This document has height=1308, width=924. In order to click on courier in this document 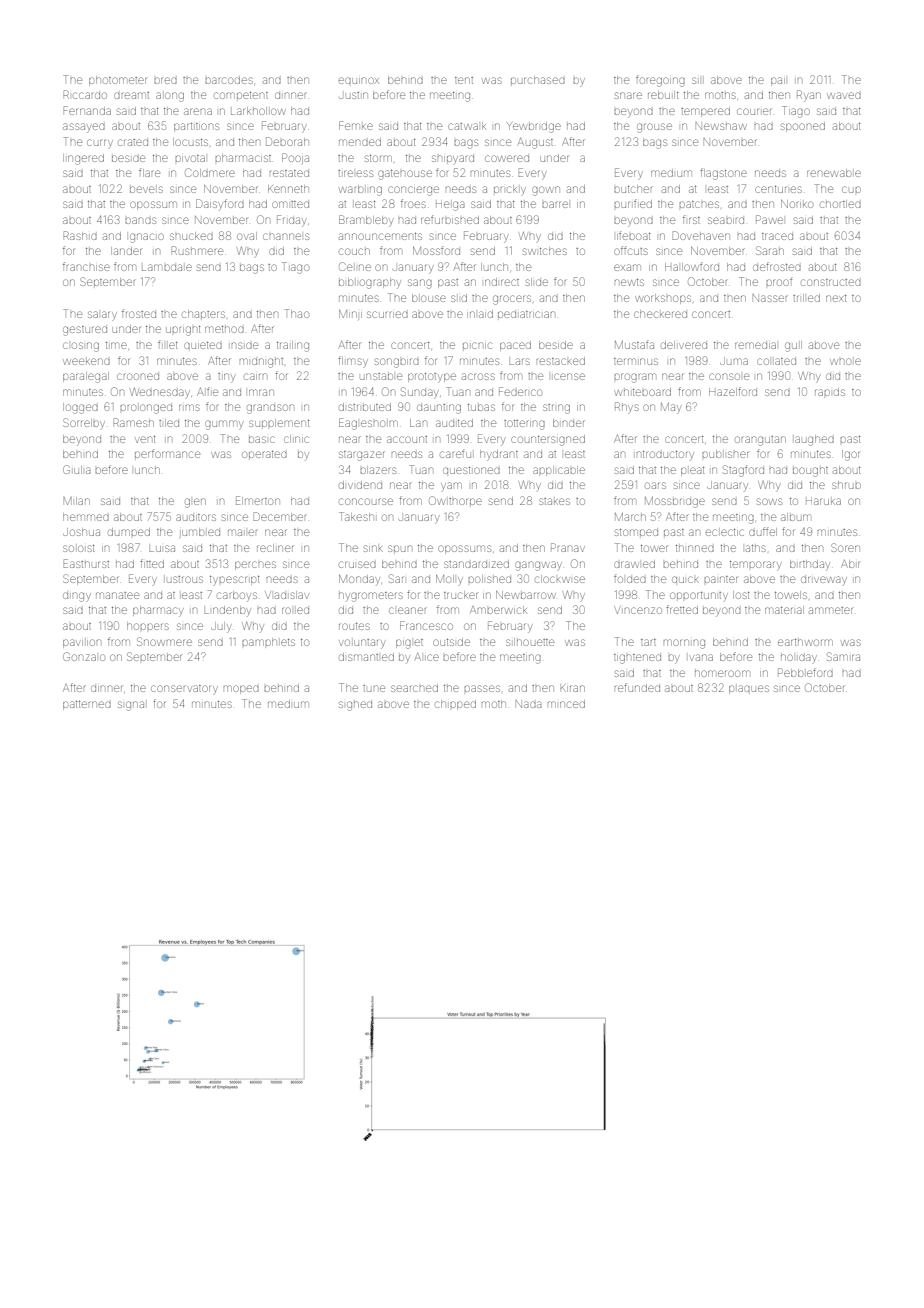, I will do `click(754, 111)`.
